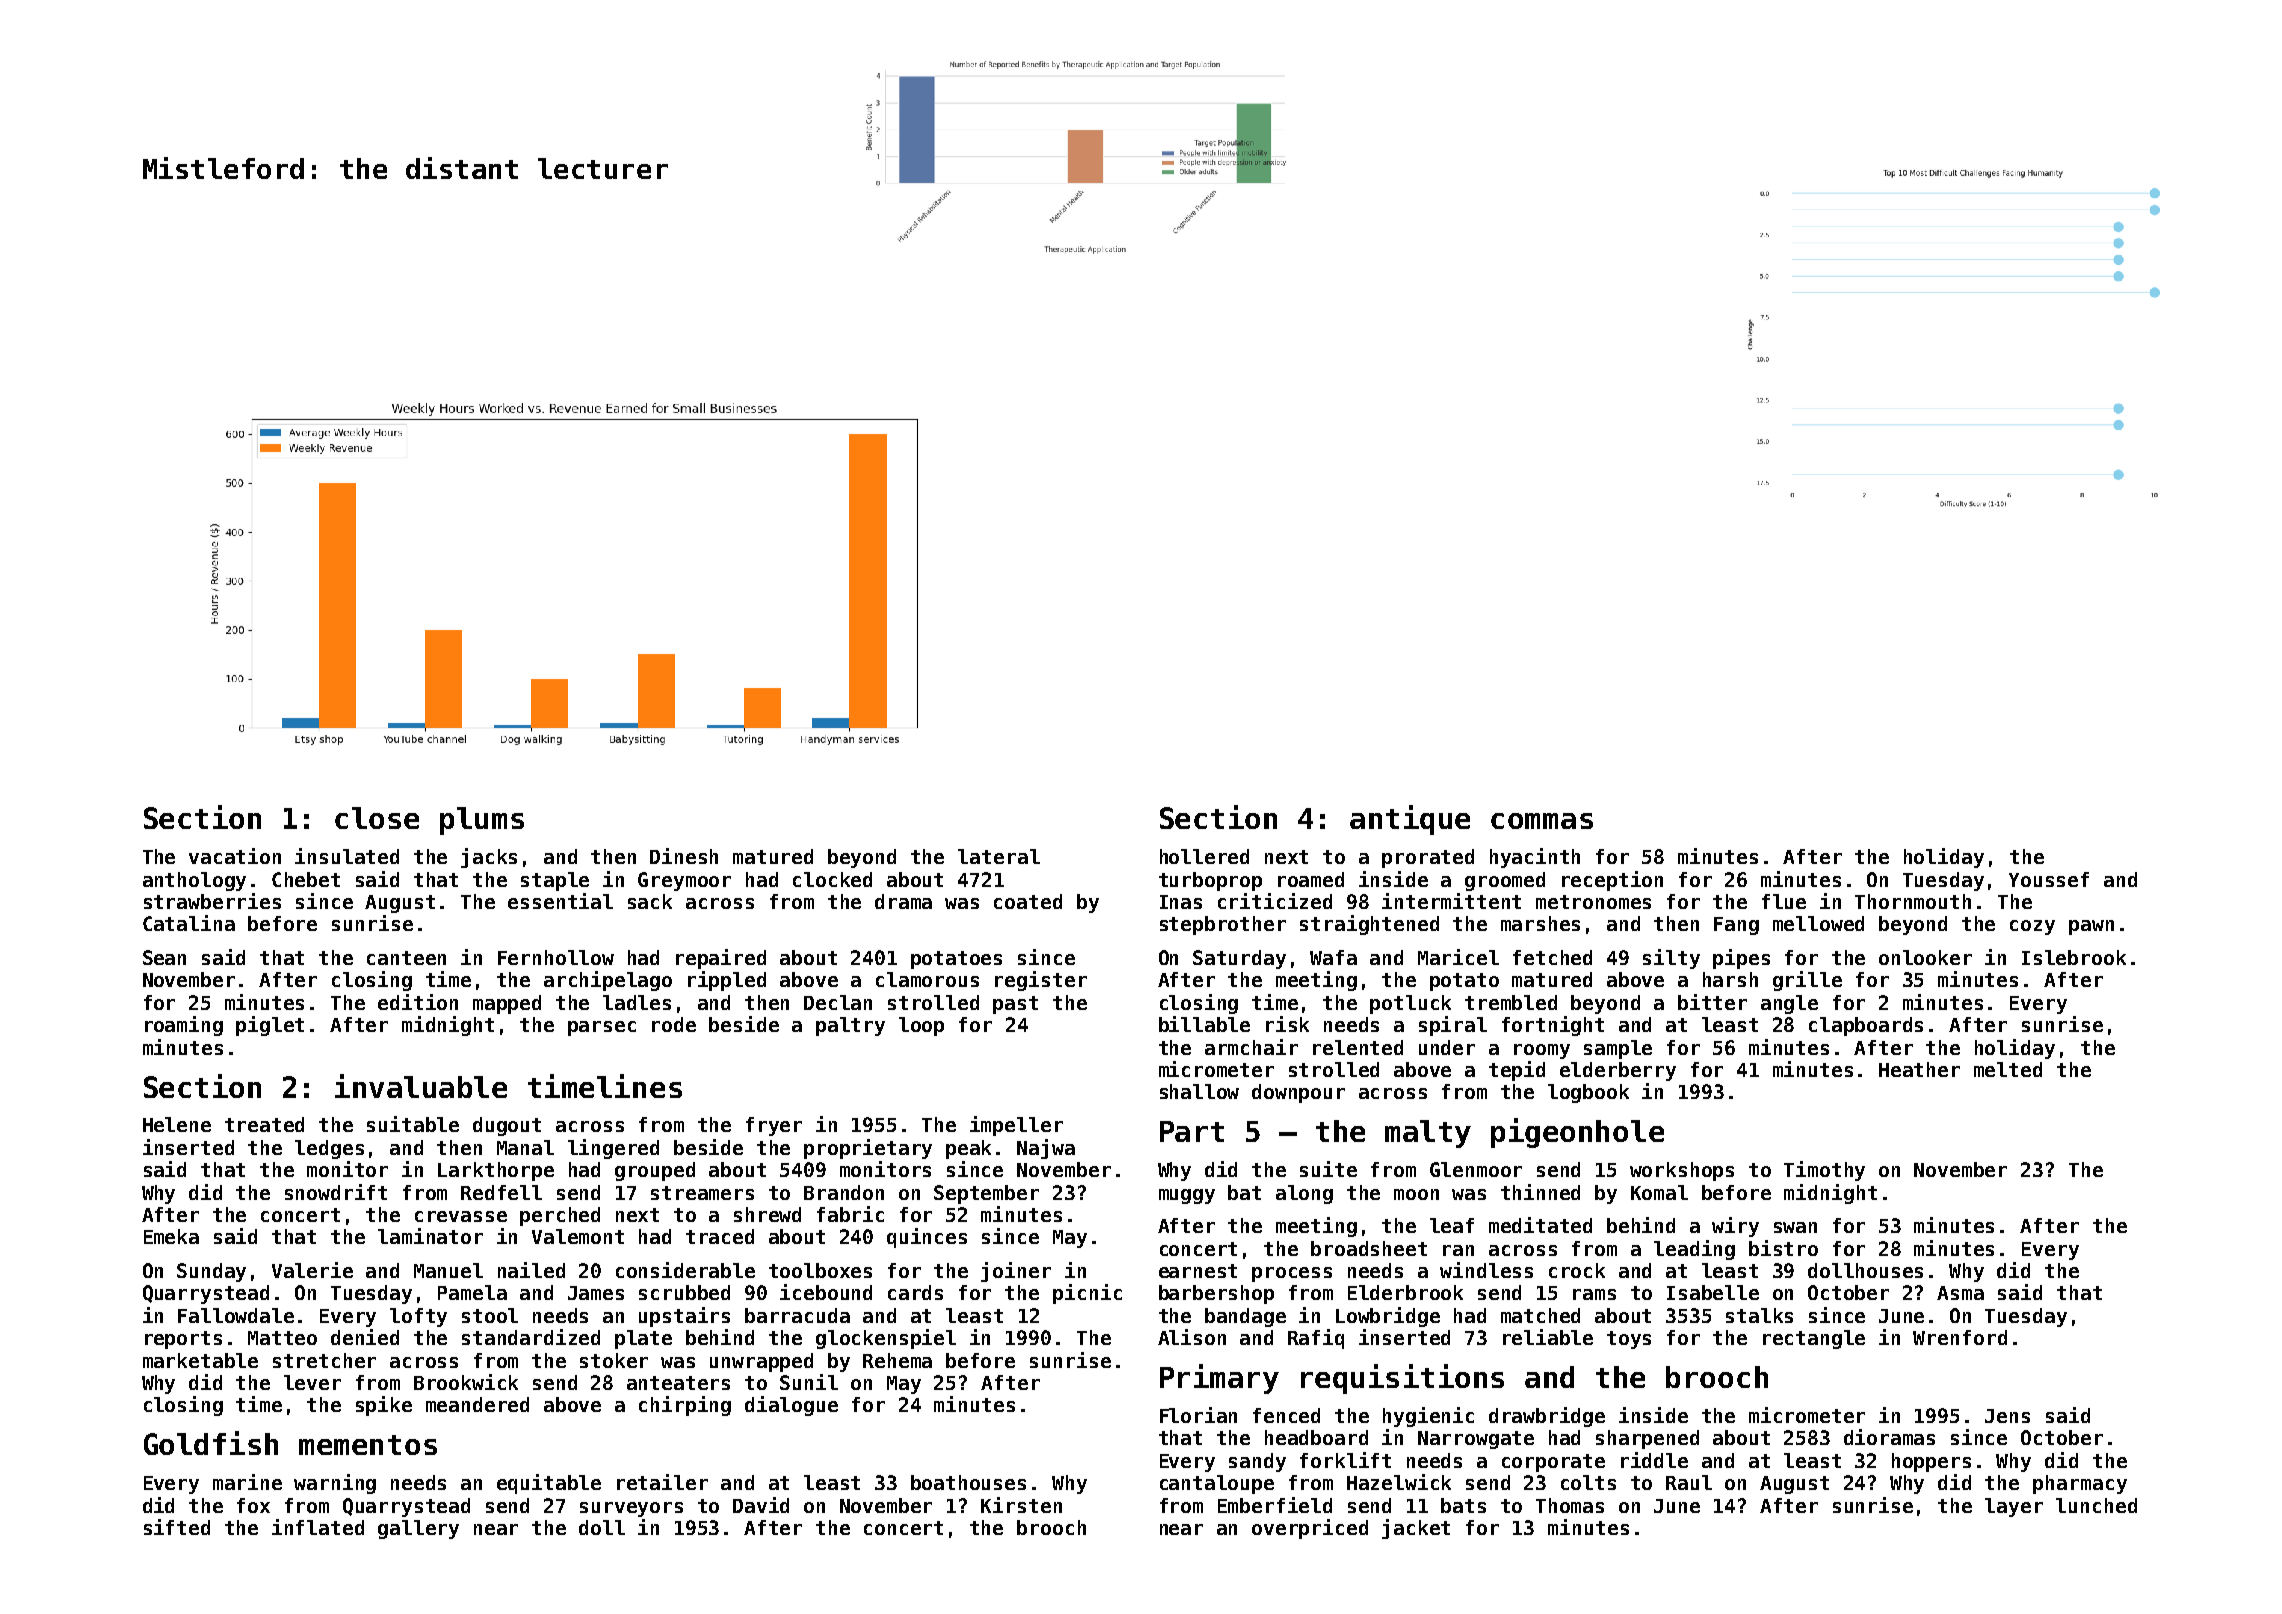 The image size is (2282, 1614). Describe the element at coordinates (897, 1360) in the screenshot. I see `Rehema` at that location.
